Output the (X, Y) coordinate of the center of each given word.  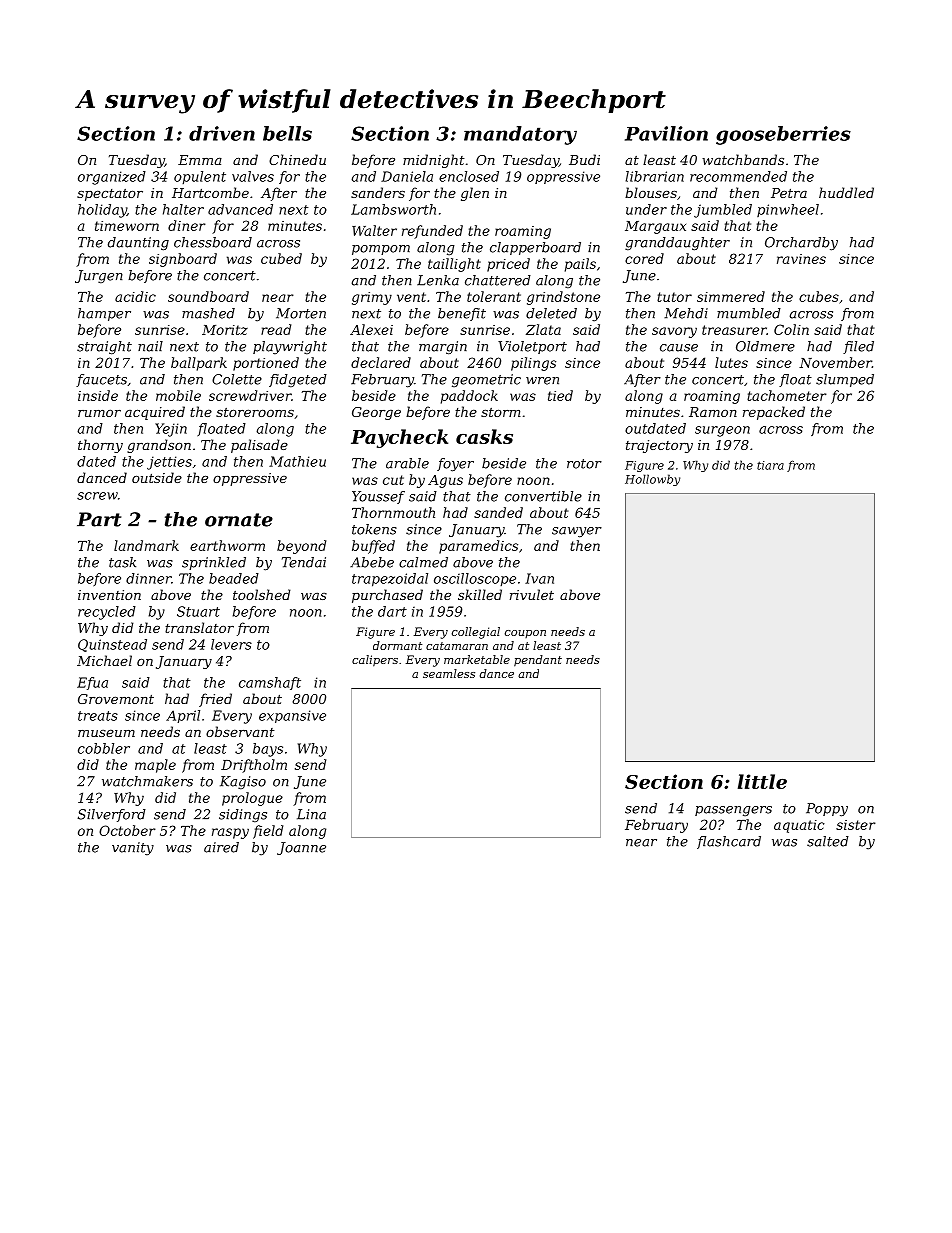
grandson (159, 446)
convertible (543, 496)
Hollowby (652, 480)
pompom (381, 250)
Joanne (301, 848)
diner (187, 225)
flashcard (729, 842)
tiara (770, 465)
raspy (230, 833)
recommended (738, 176)
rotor (584, 464)
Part (99, 519)
